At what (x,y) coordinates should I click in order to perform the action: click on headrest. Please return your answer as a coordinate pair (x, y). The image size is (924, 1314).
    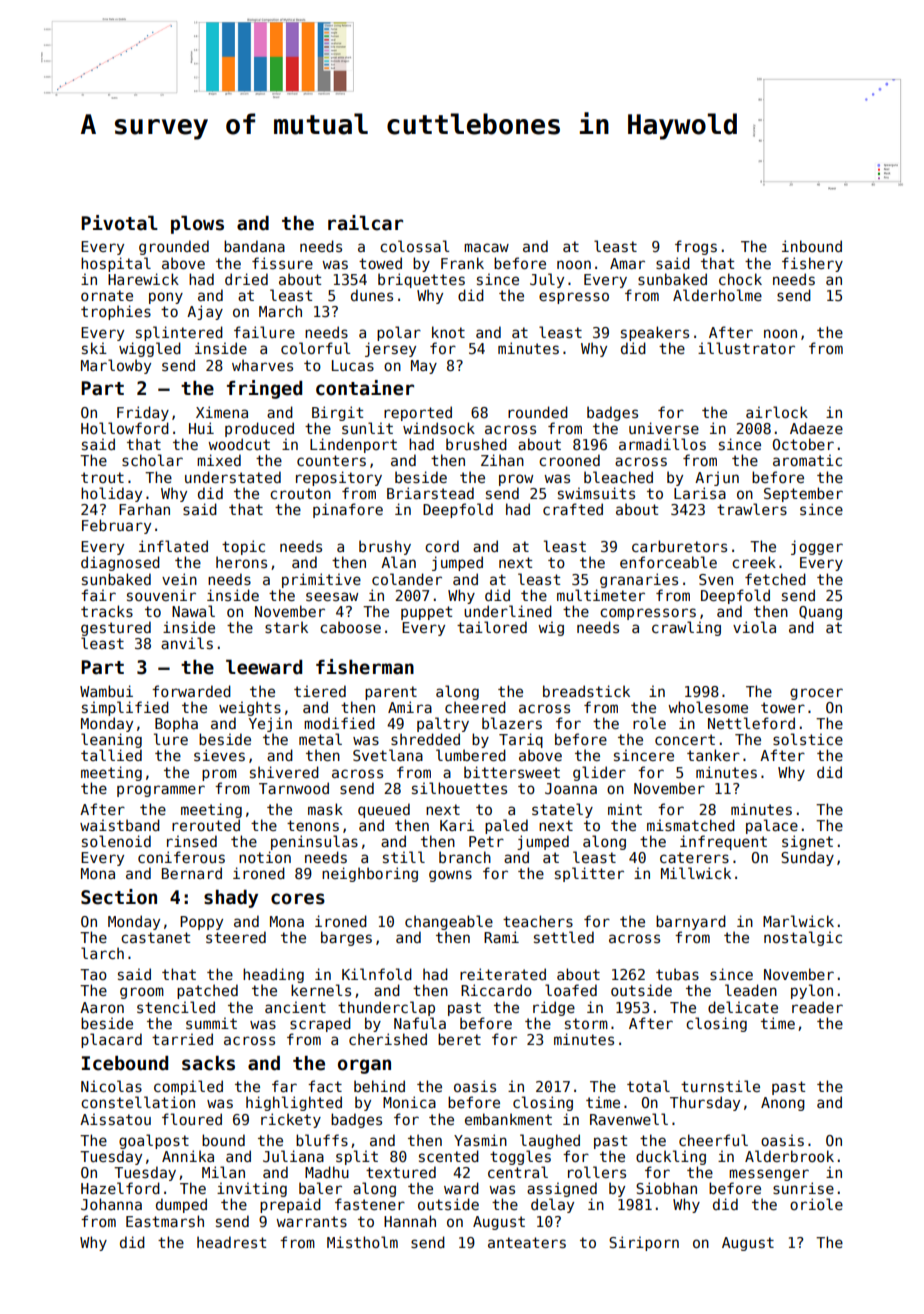
    Looking at the image, I should click on (231, 1242).
